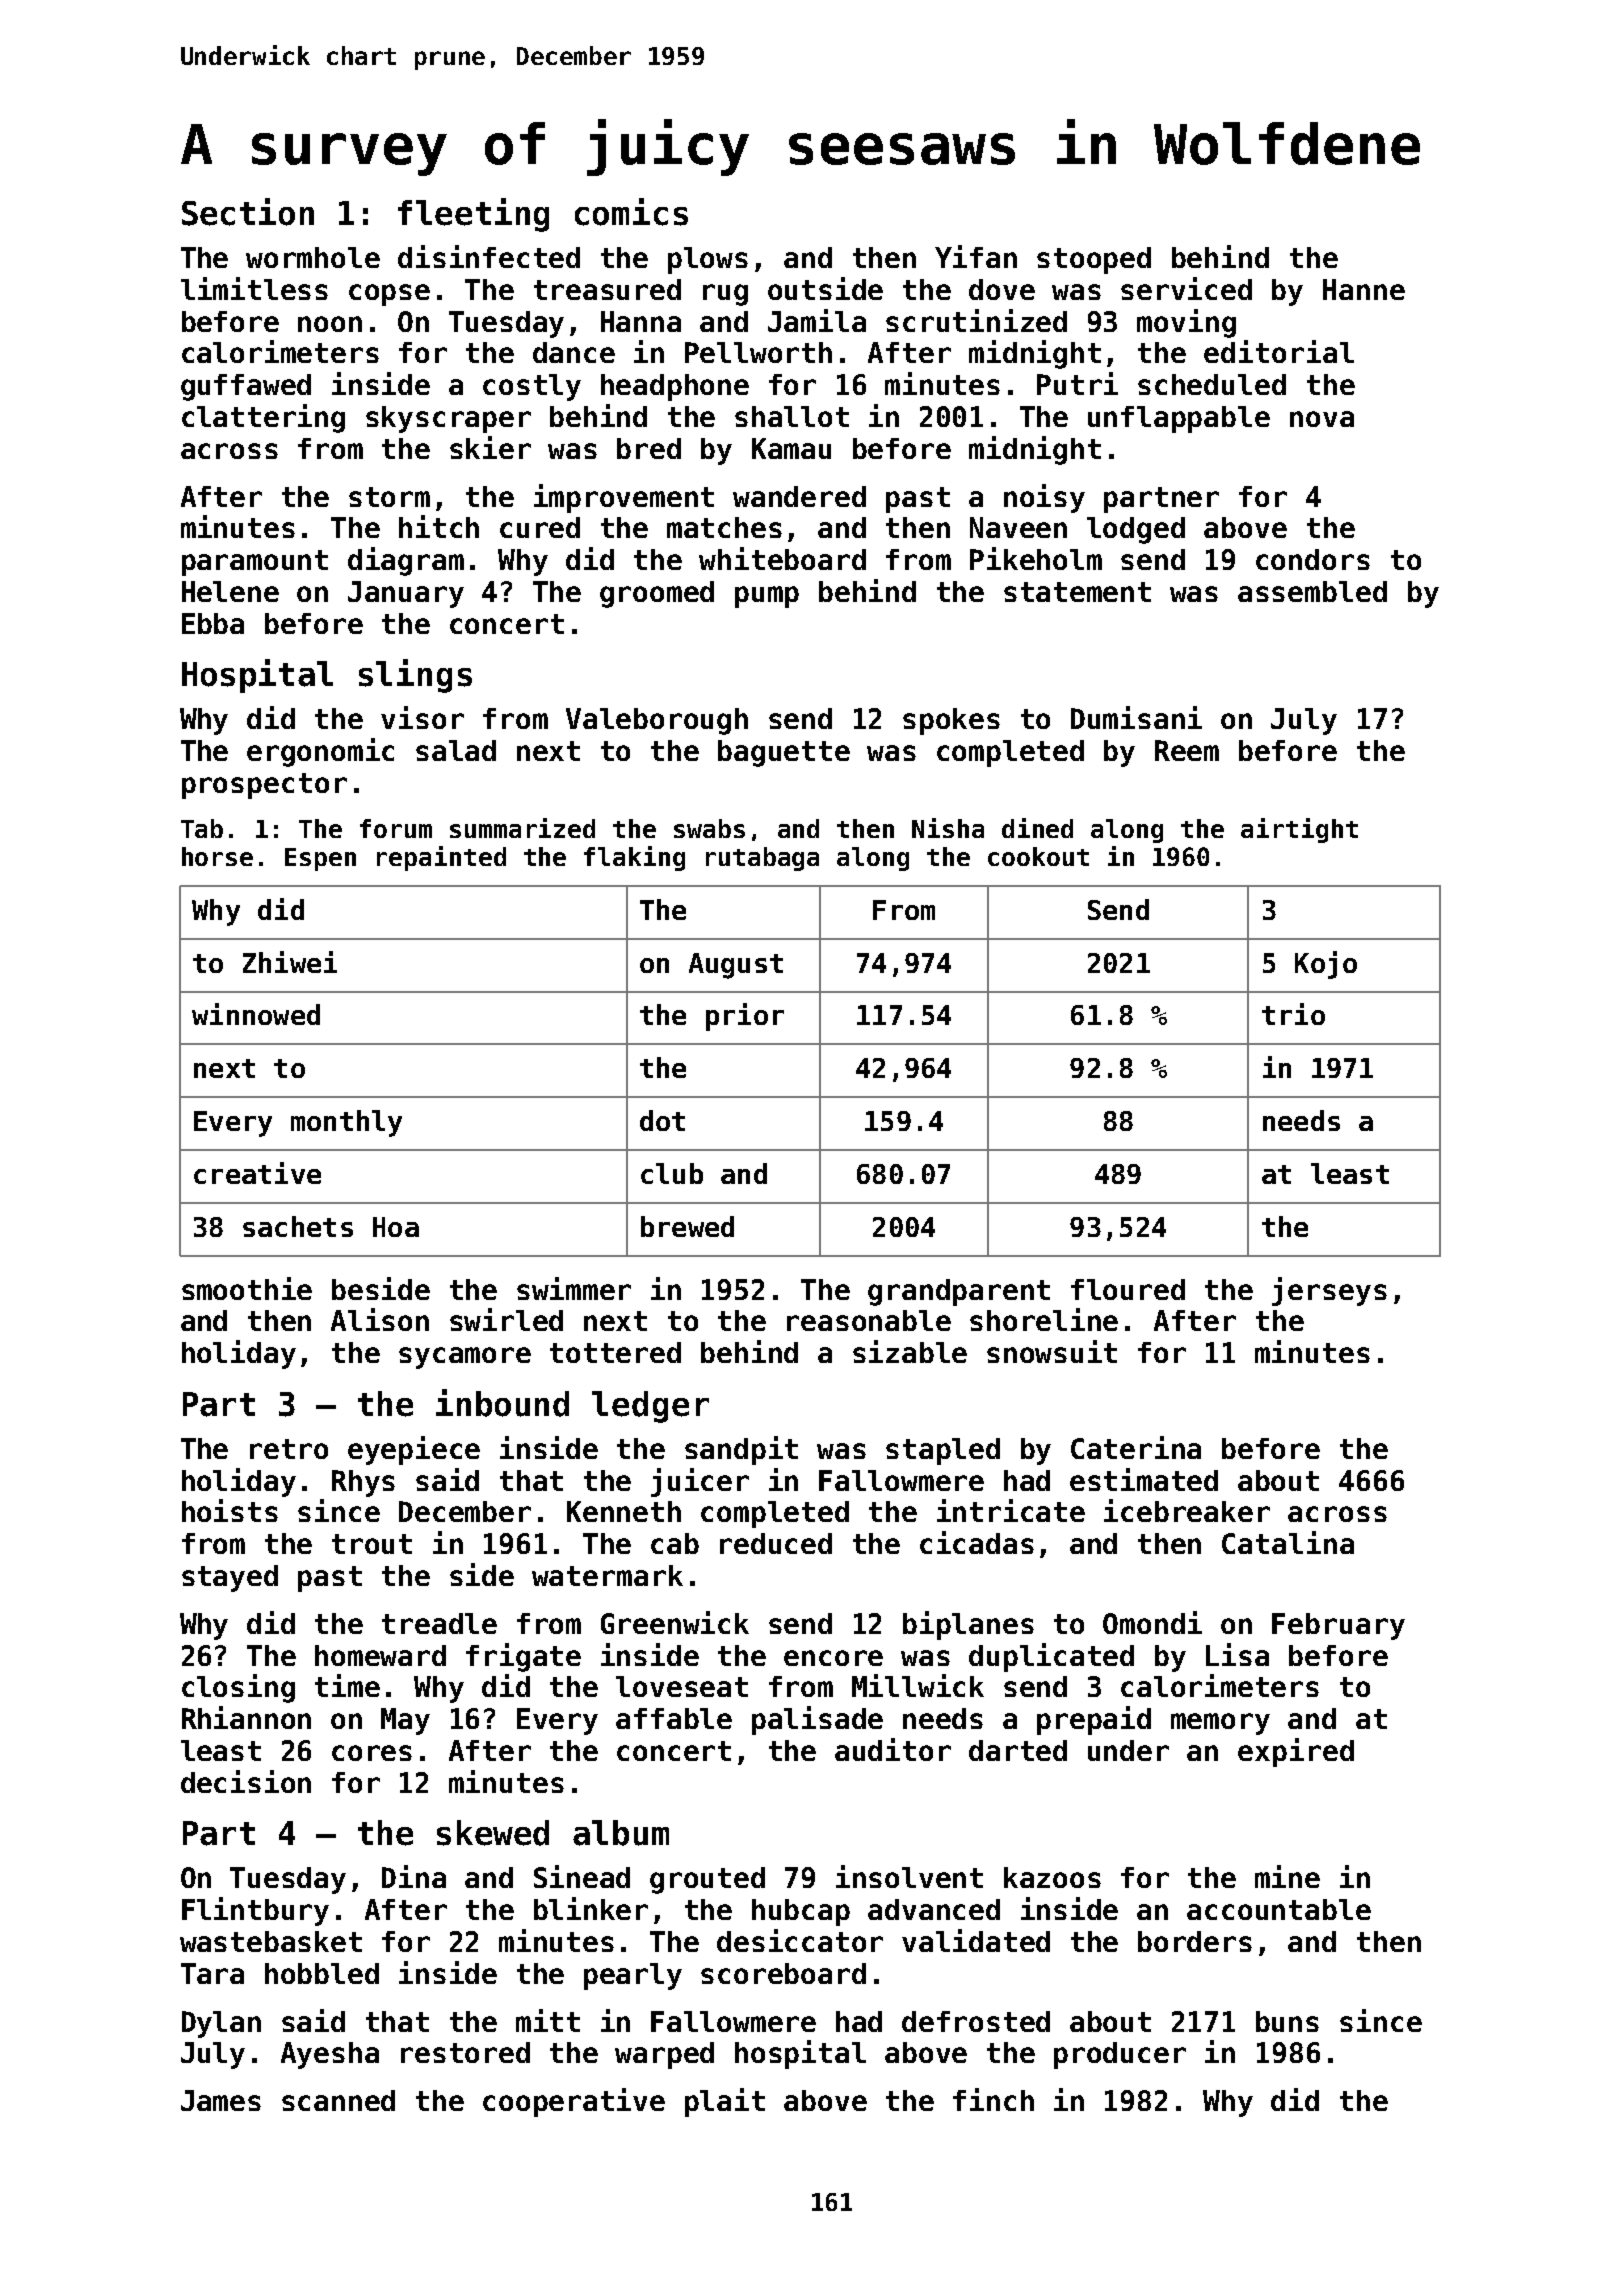 The height and width of the image is (2292, 1620). I want to click on whiteboard, so click(782, 558).
